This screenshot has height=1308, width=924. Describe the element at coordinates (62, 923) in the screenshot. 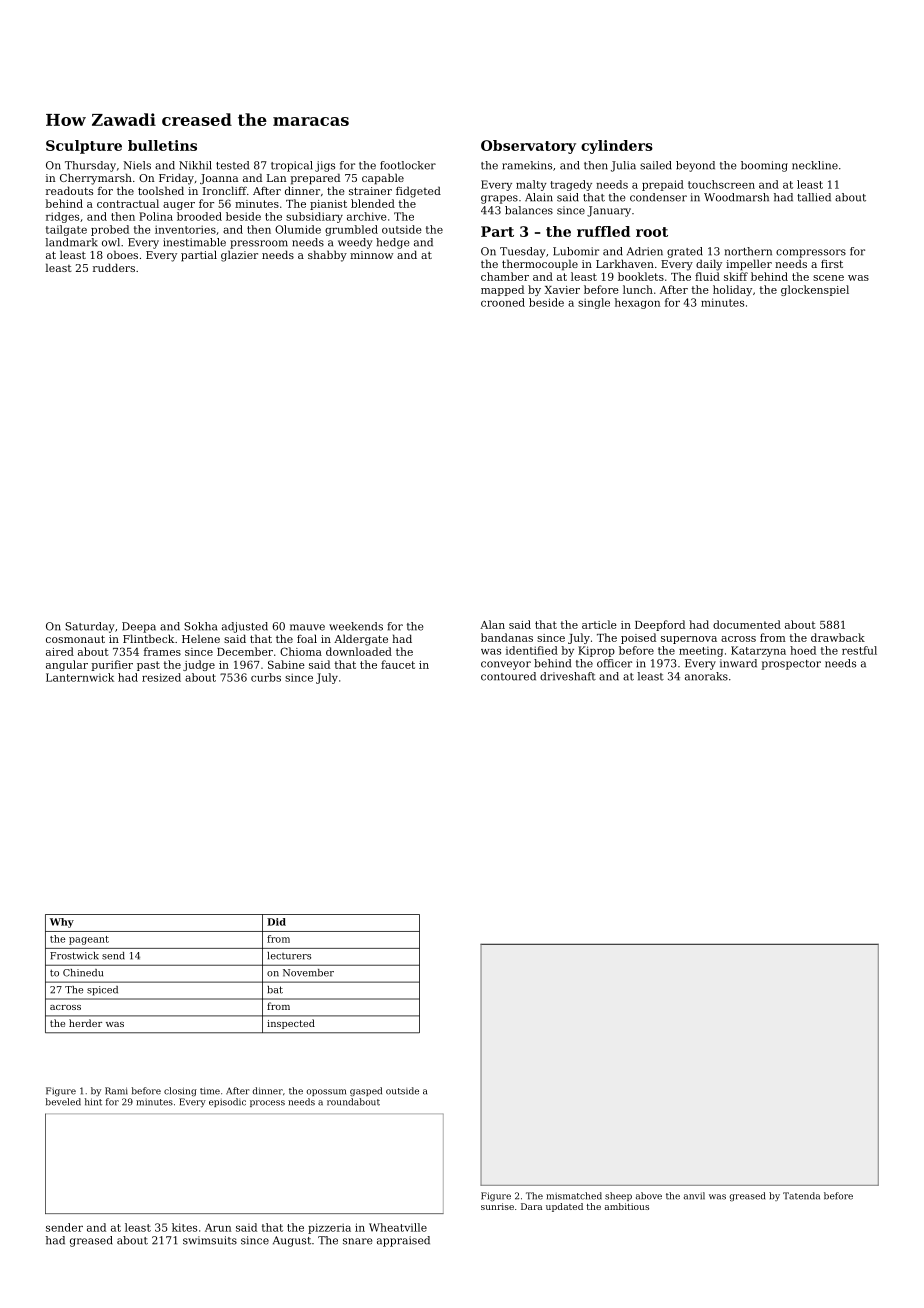

I see `Why` at that location.
